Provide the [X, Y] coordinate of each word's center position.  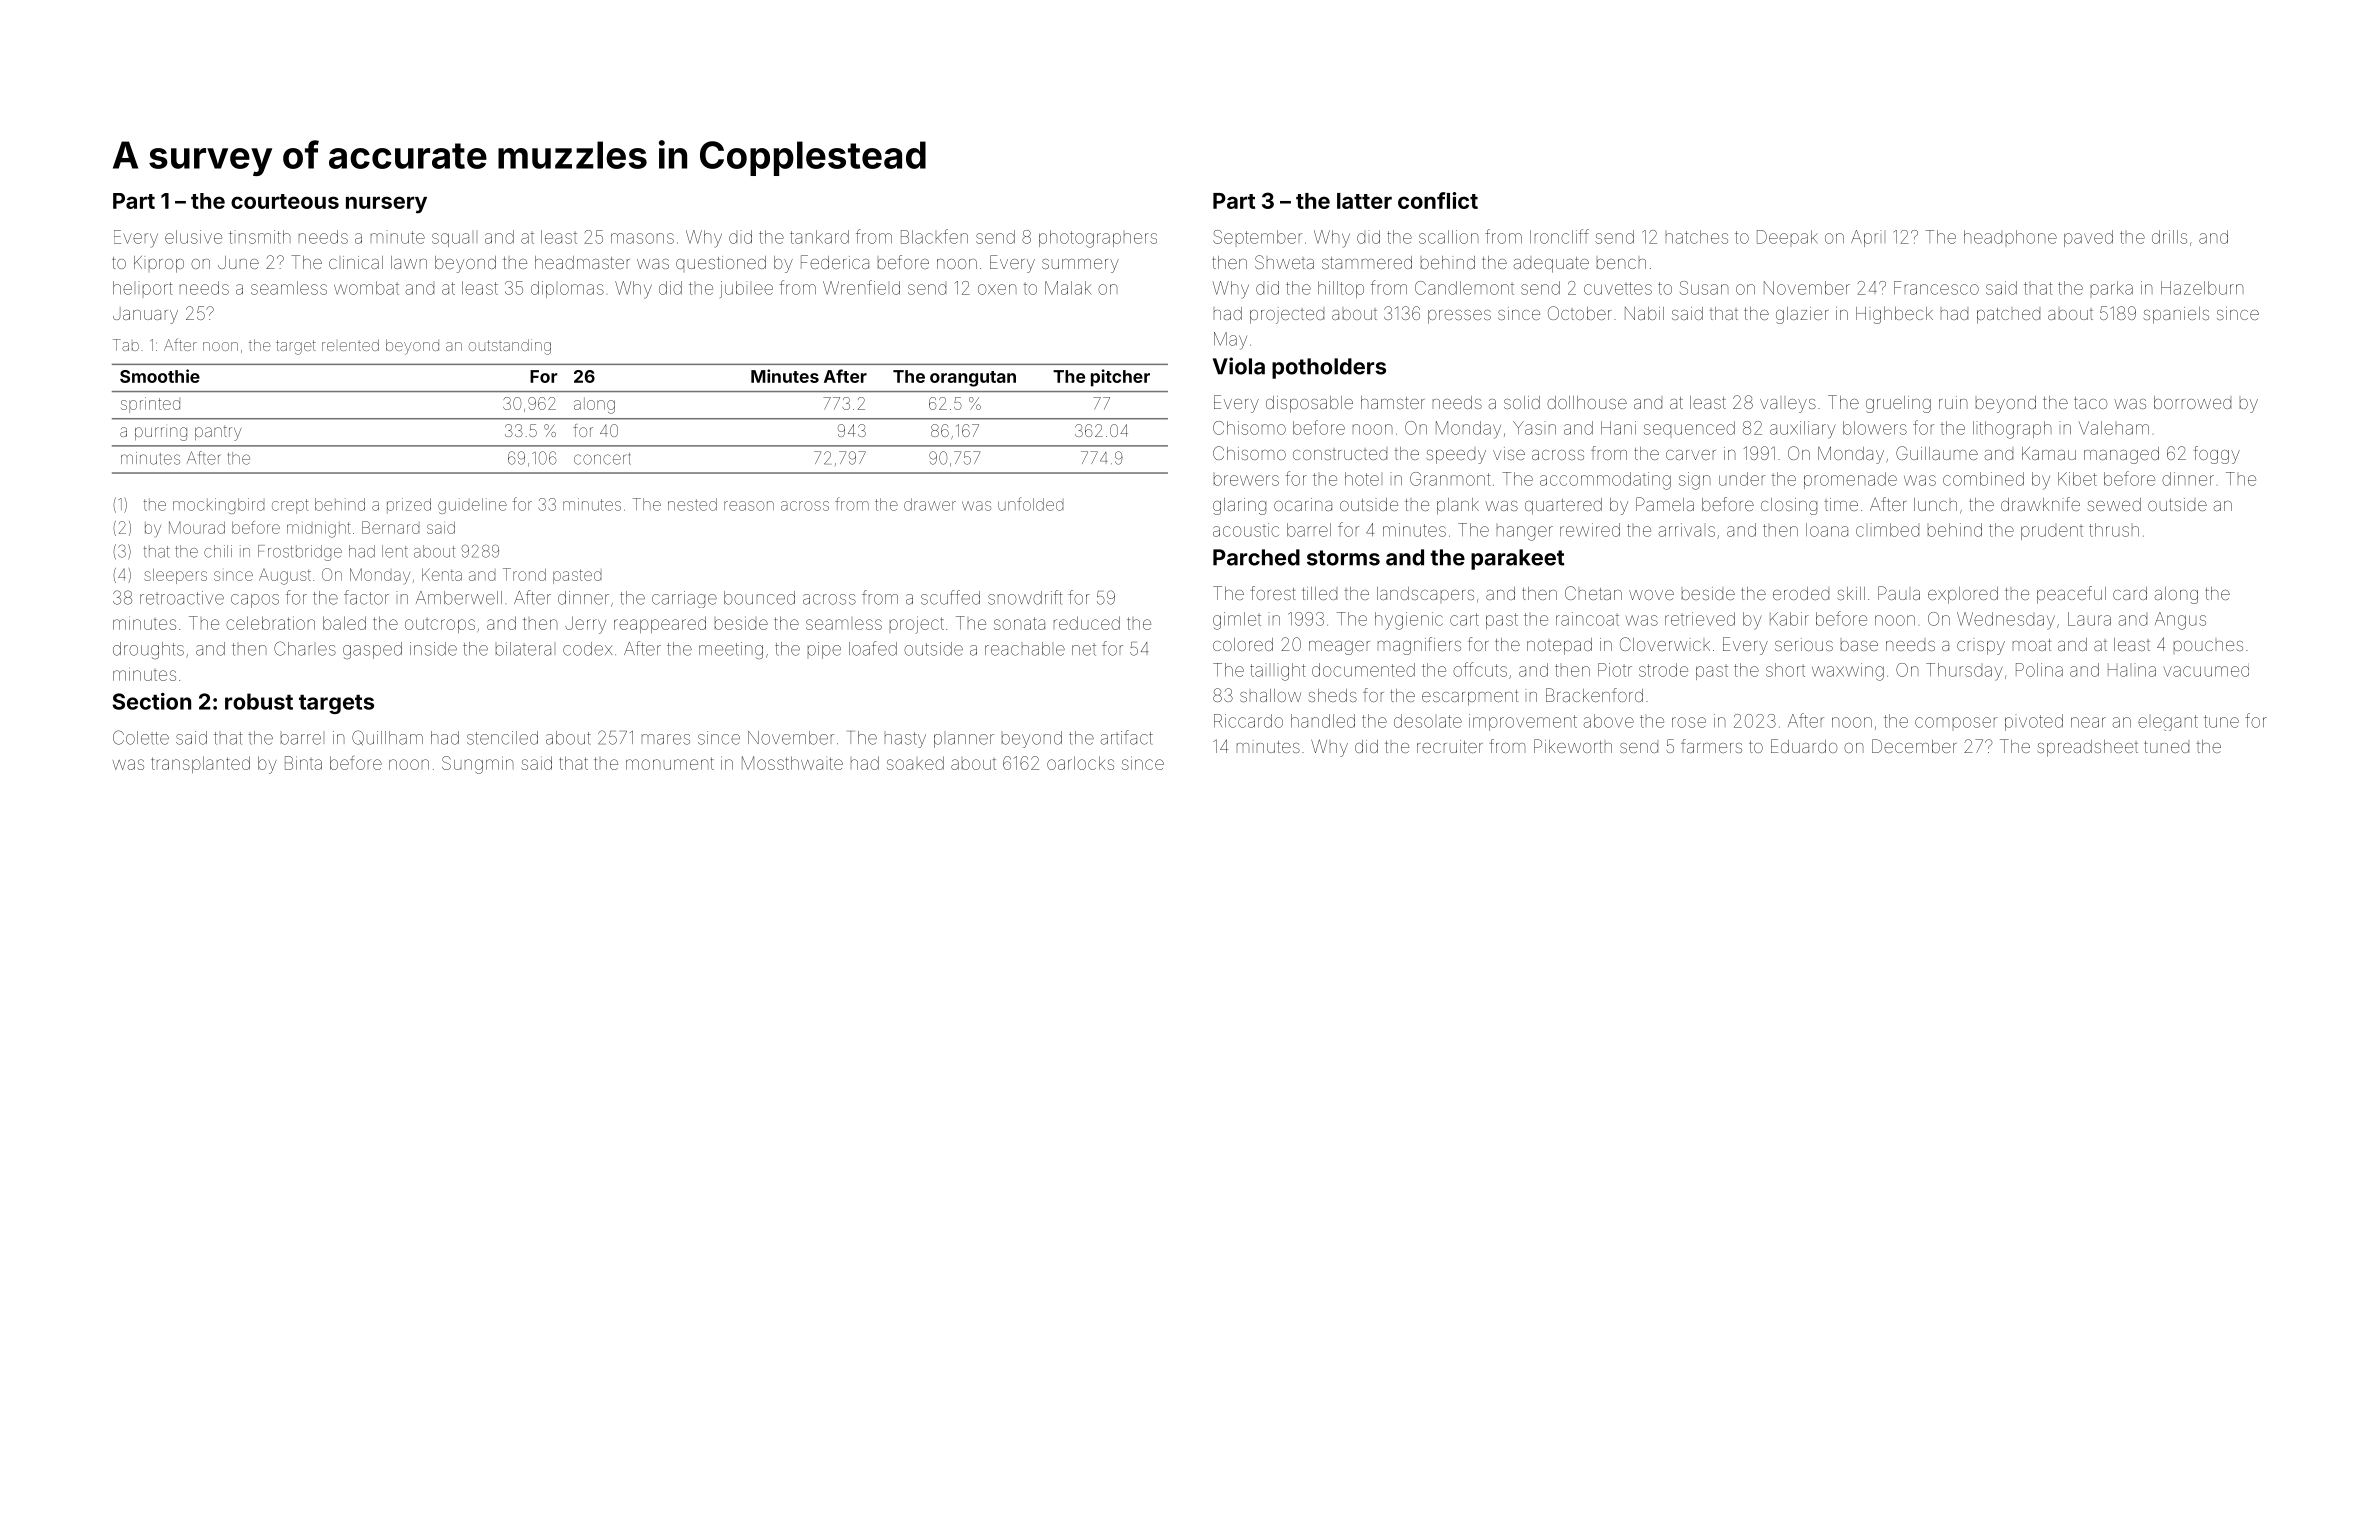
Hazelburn [2202, 288]
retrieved [1700, 619]
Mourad [197, 527]
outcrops [440, 626]
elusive [193, 237]
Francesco [1936, 288]
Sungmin [478, 765]
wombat [366, 288]
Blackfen [934, 236]
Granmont [1450, 479]
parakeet [1517, 559]
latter [1364, 201]
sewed [2114, 504]
